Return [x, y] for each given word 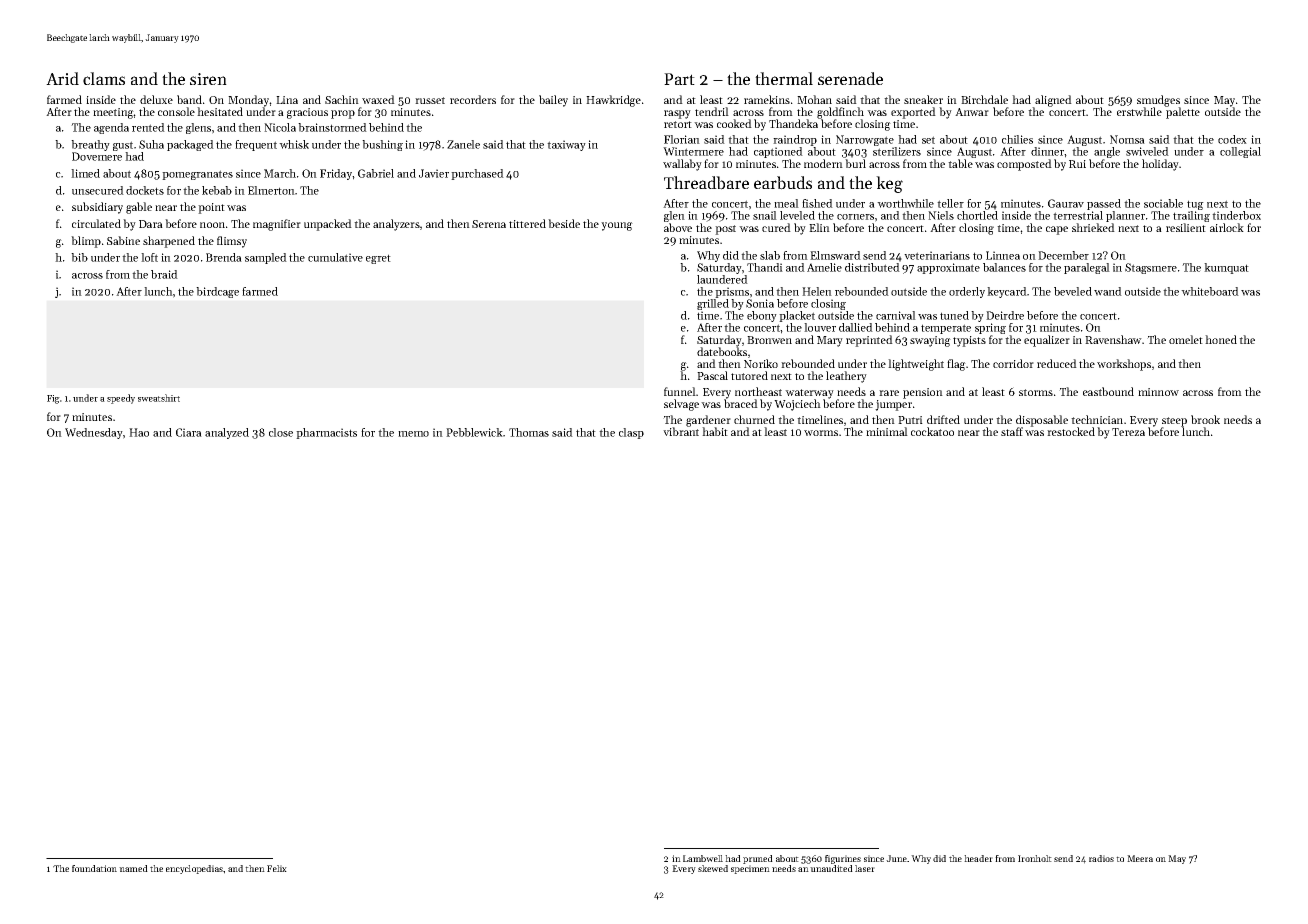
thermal [784, 78]
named [133, 868]
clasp [631, 433]
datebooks [722, 351]
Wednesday [94, 433]
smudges [1158, 101]
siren [208, 79]
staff [1012, 431]
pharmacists [326, 433]
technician [1097, 419]
